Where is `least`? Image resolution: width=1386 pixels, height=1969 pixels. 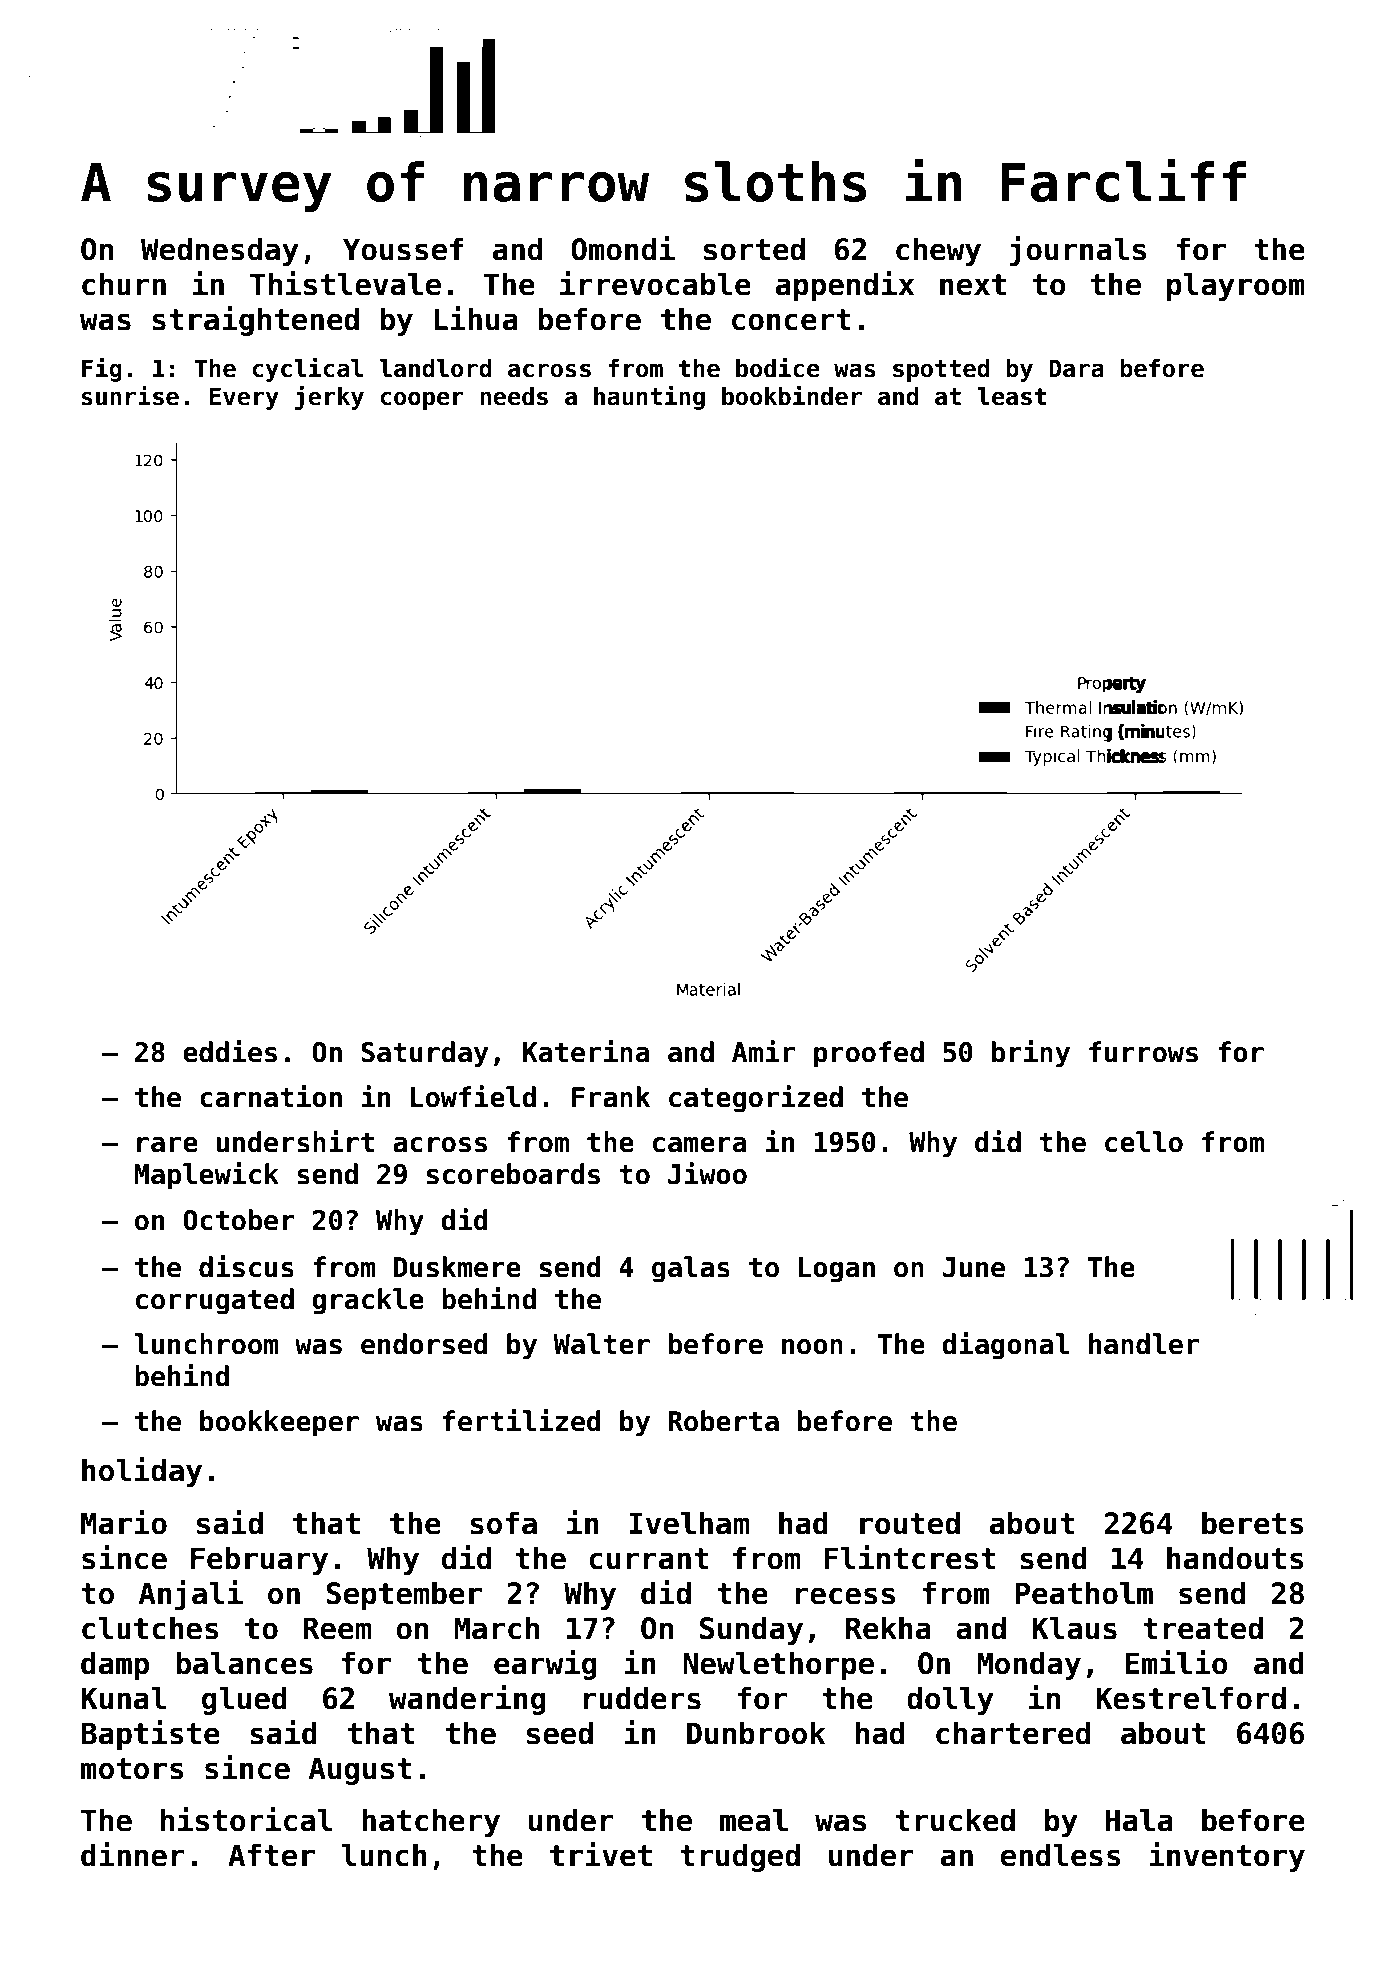
least is located at coordinates (1011, 396).
